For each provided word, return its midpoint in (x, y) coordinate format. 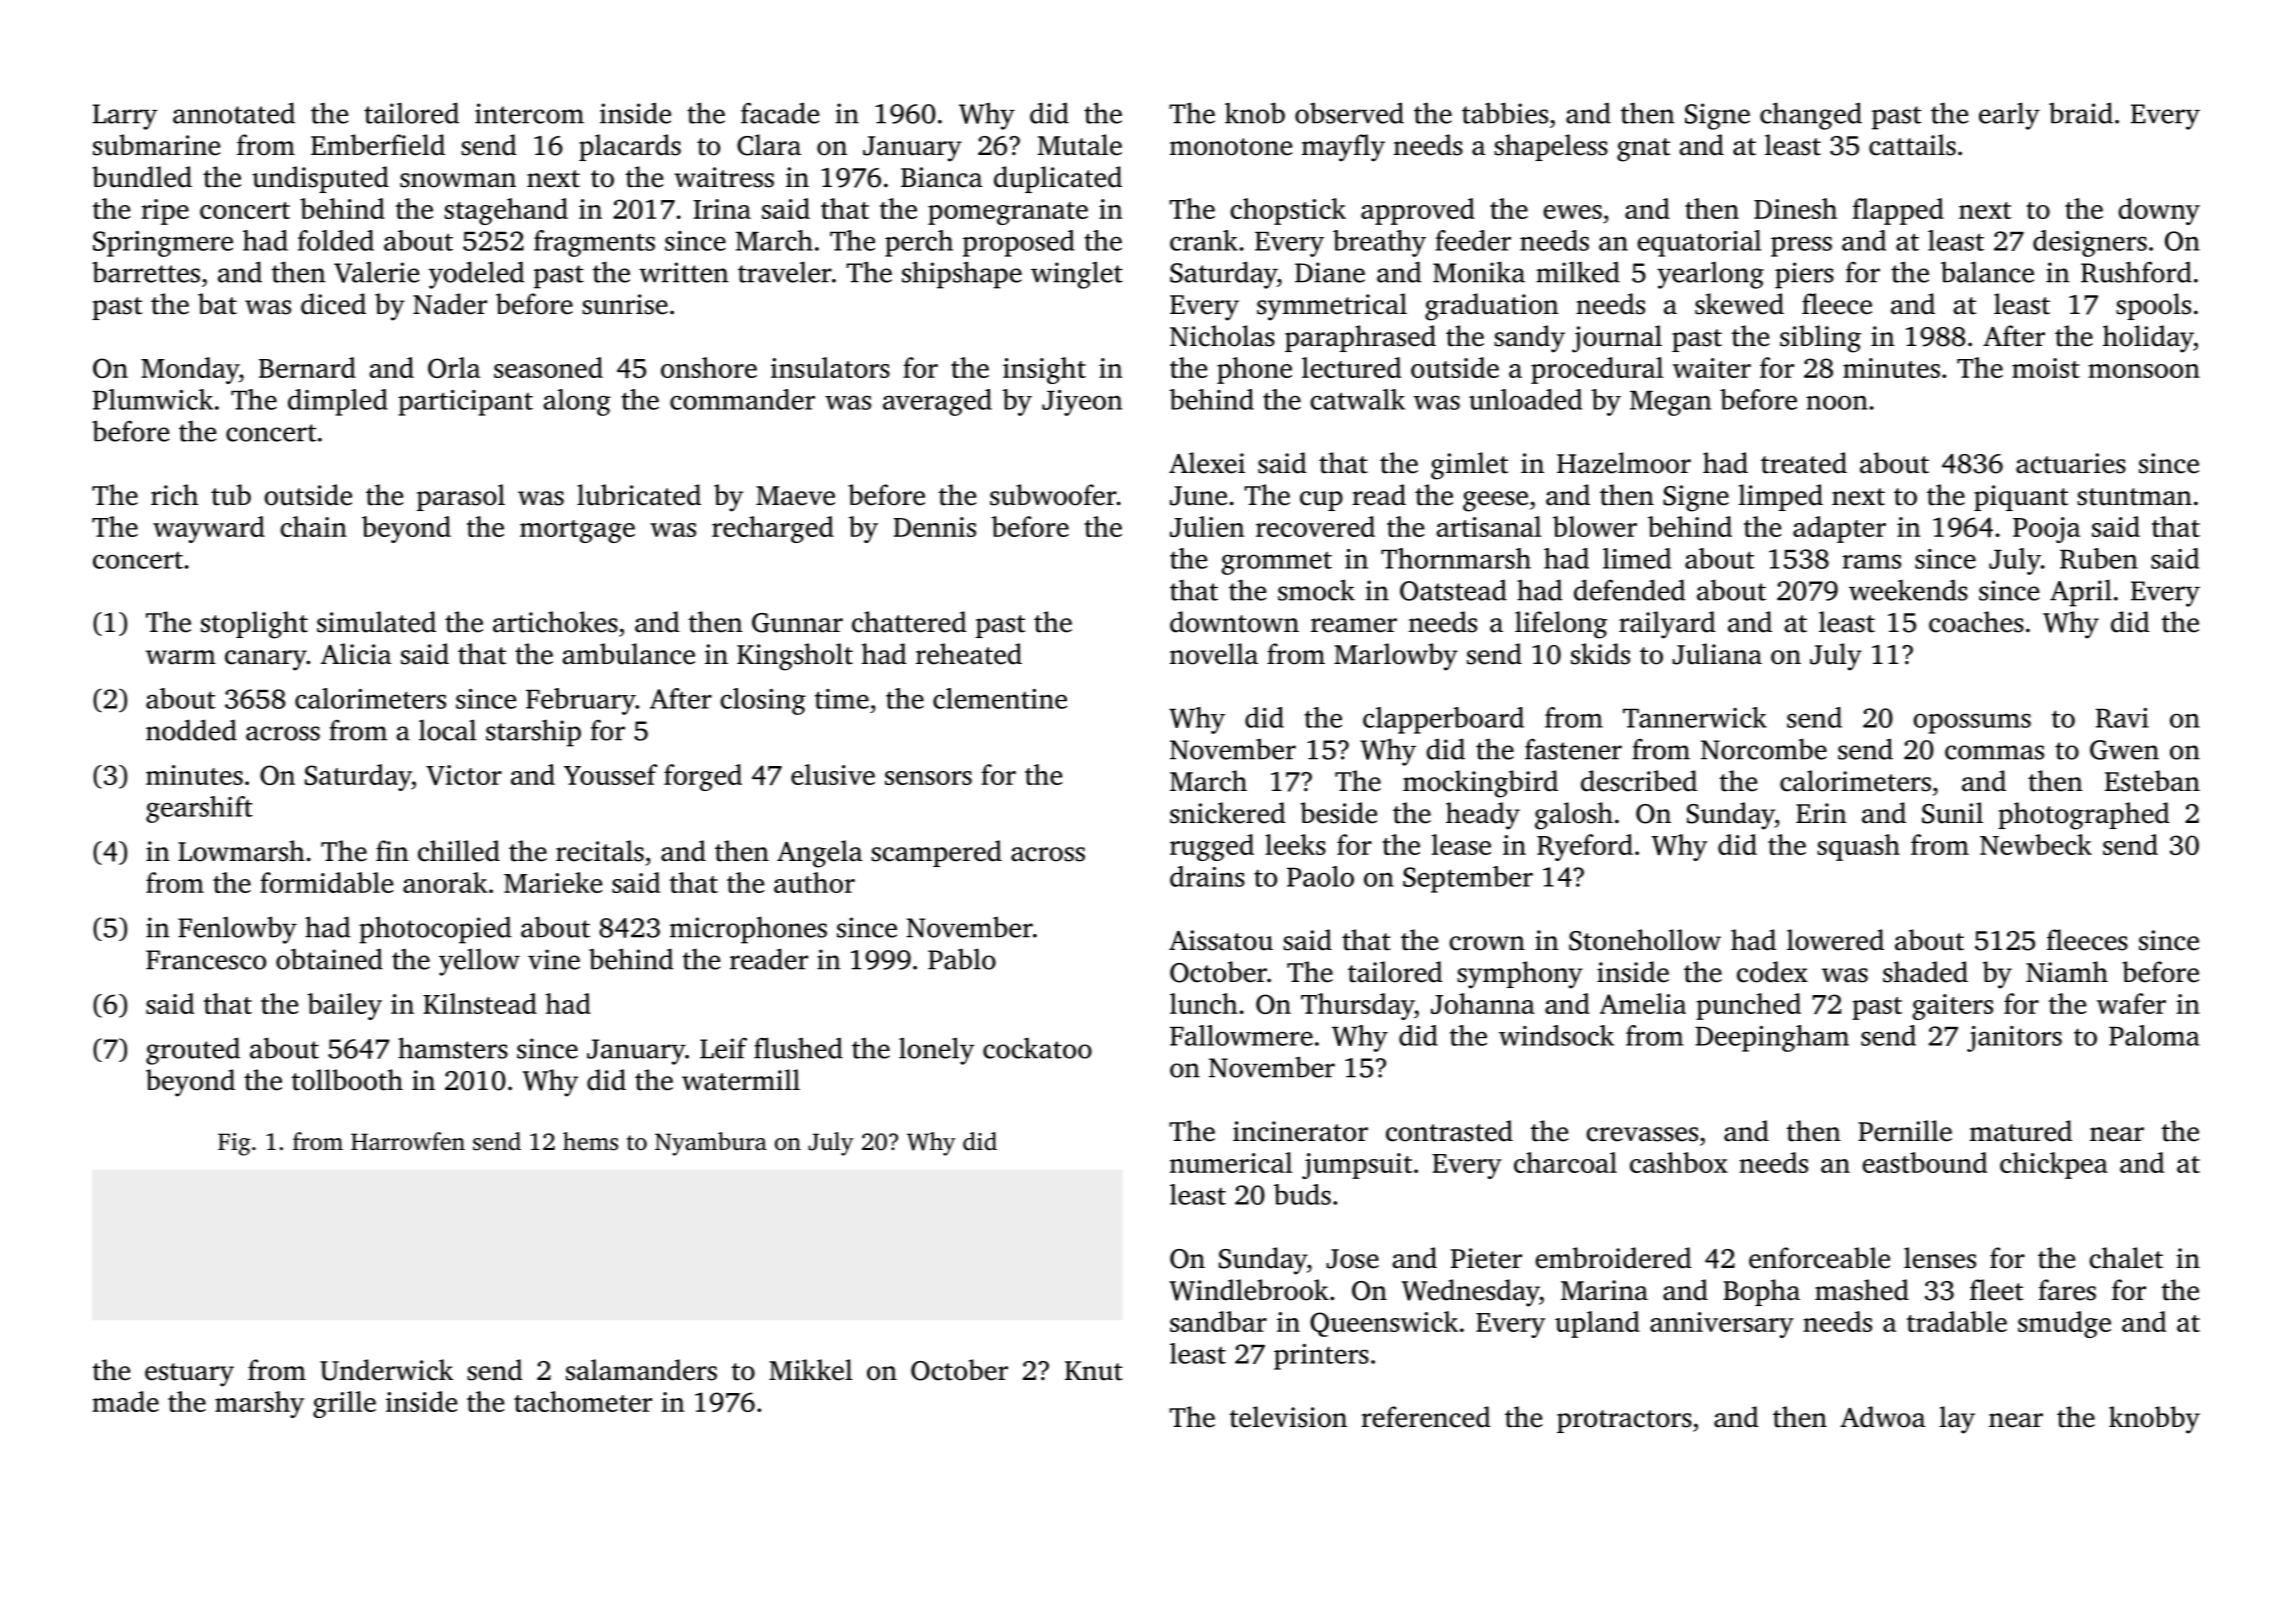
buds (1302, 1194)
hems (590, 1141)
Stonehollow (1645, 940)
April (2081, 593)
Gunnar (797, 623)
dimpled (338, 402)
